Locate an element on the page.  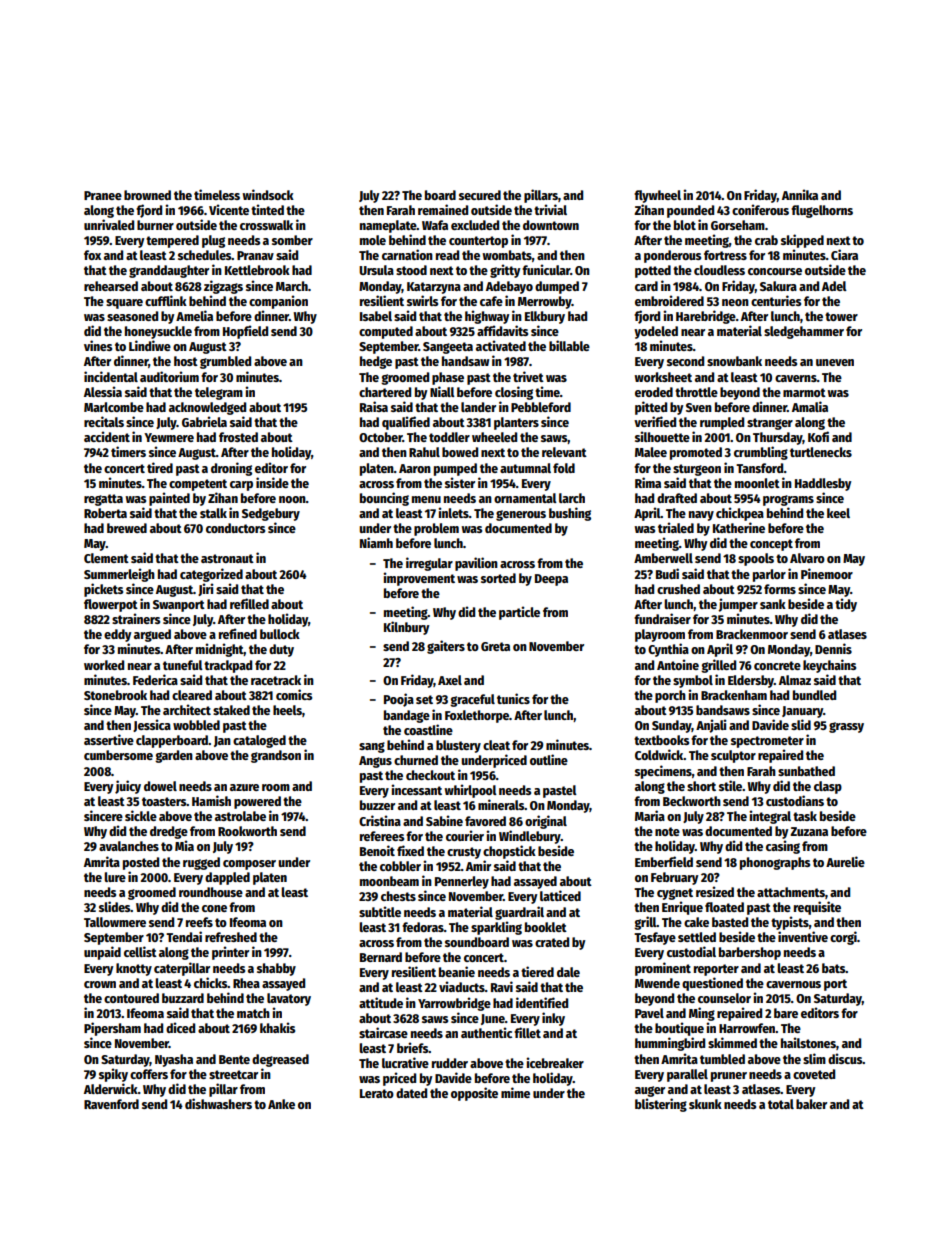
programs is located at coordinates (788, 500).
